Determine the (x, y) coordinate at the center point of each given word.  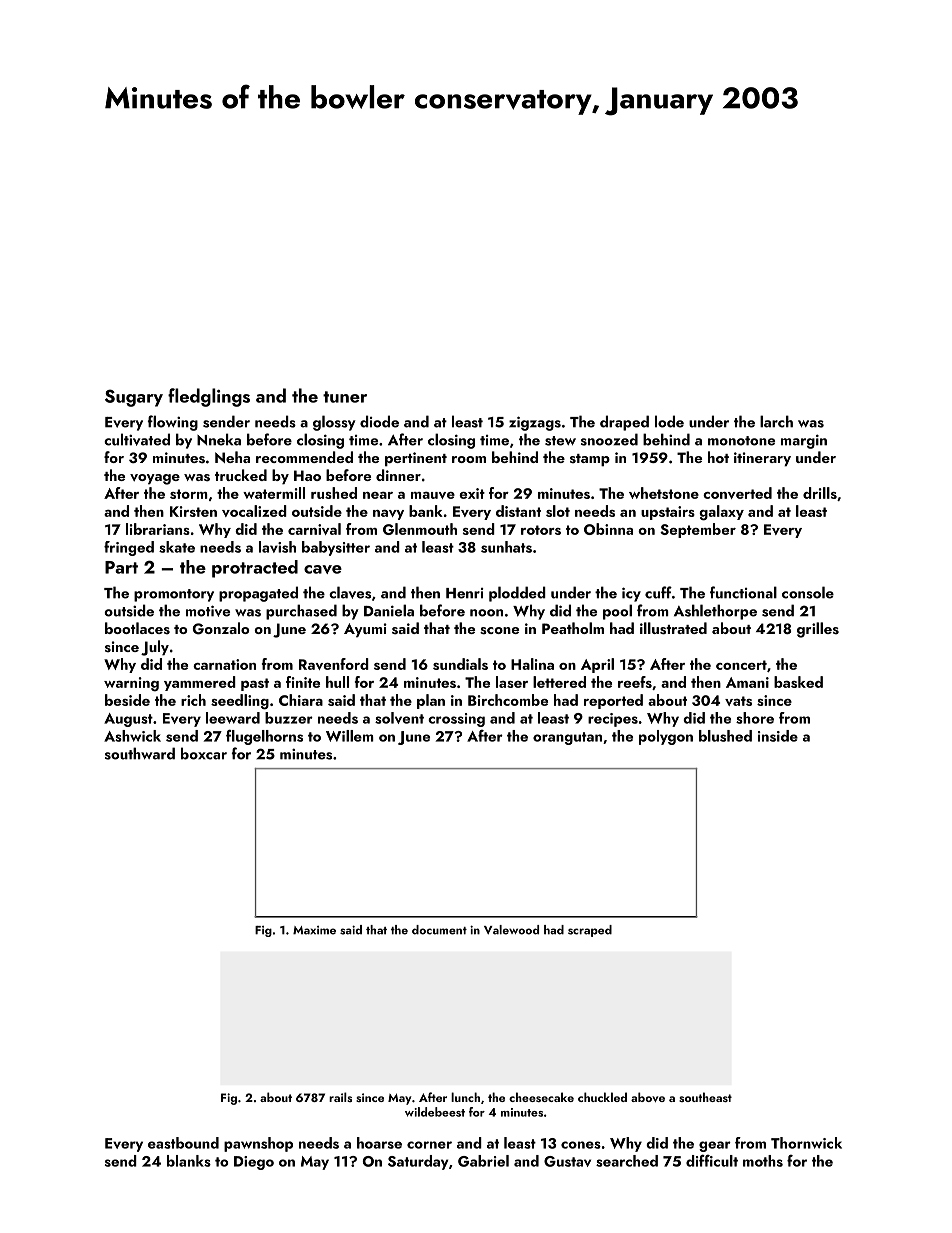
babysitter (336, 548)
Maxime (314, 930)
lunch (465, 1097)
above (648, 1097)
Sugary (134, 398)
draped (624, 423)
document (439, 930)
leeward (233, 718)
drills (820, 493)
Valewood (511, 930)
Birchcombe (508, 700)
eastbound (183, 1143)
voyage (155, 479)
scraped (590, 931)
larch (776, 421)
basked (798, 682)
